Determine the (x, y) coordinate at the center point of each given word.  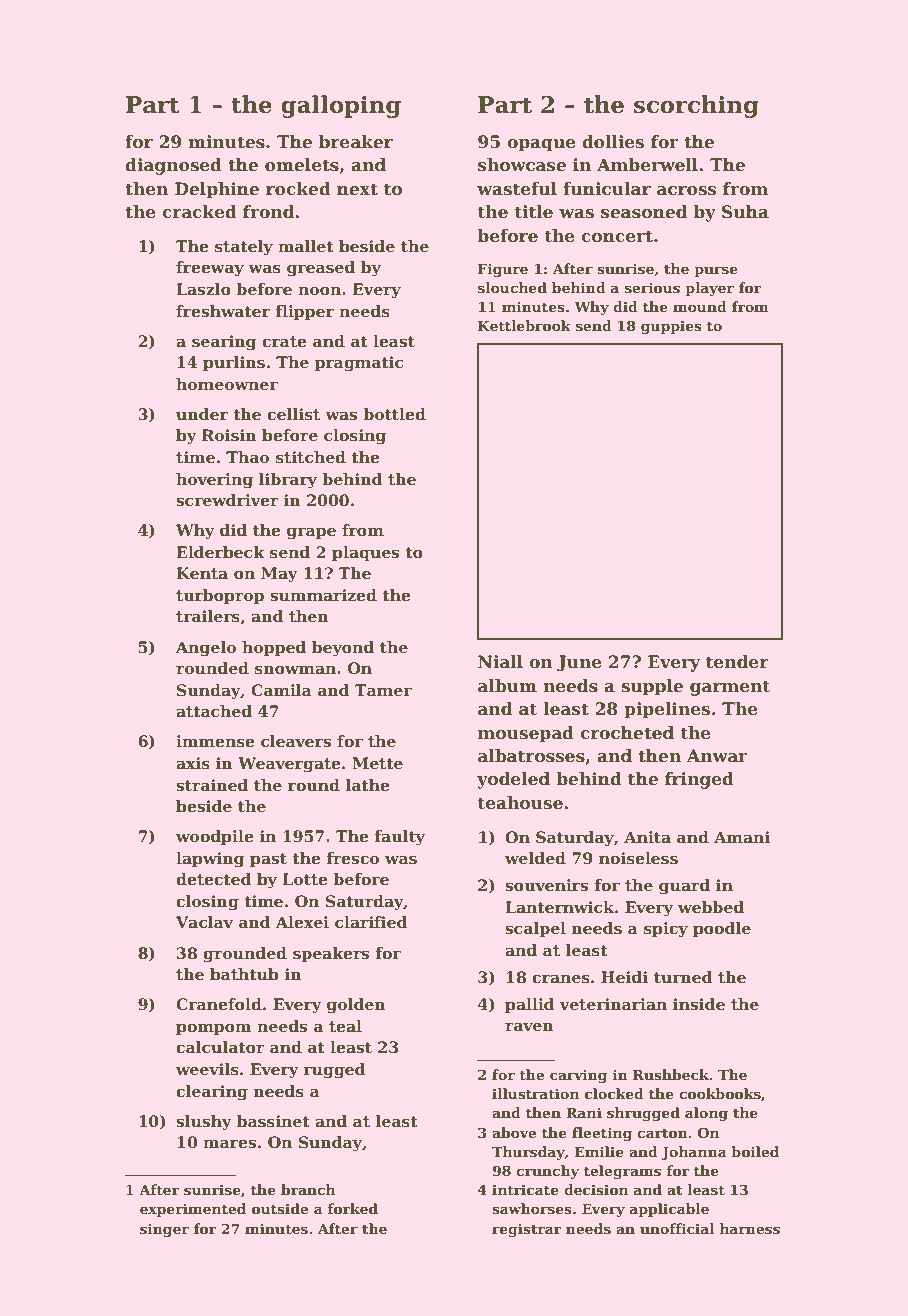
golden (356, 1006)
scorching (696, 106)
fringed (699, 780)
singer (164, 1230)
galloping (341, 106)
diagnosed (173, 166)
